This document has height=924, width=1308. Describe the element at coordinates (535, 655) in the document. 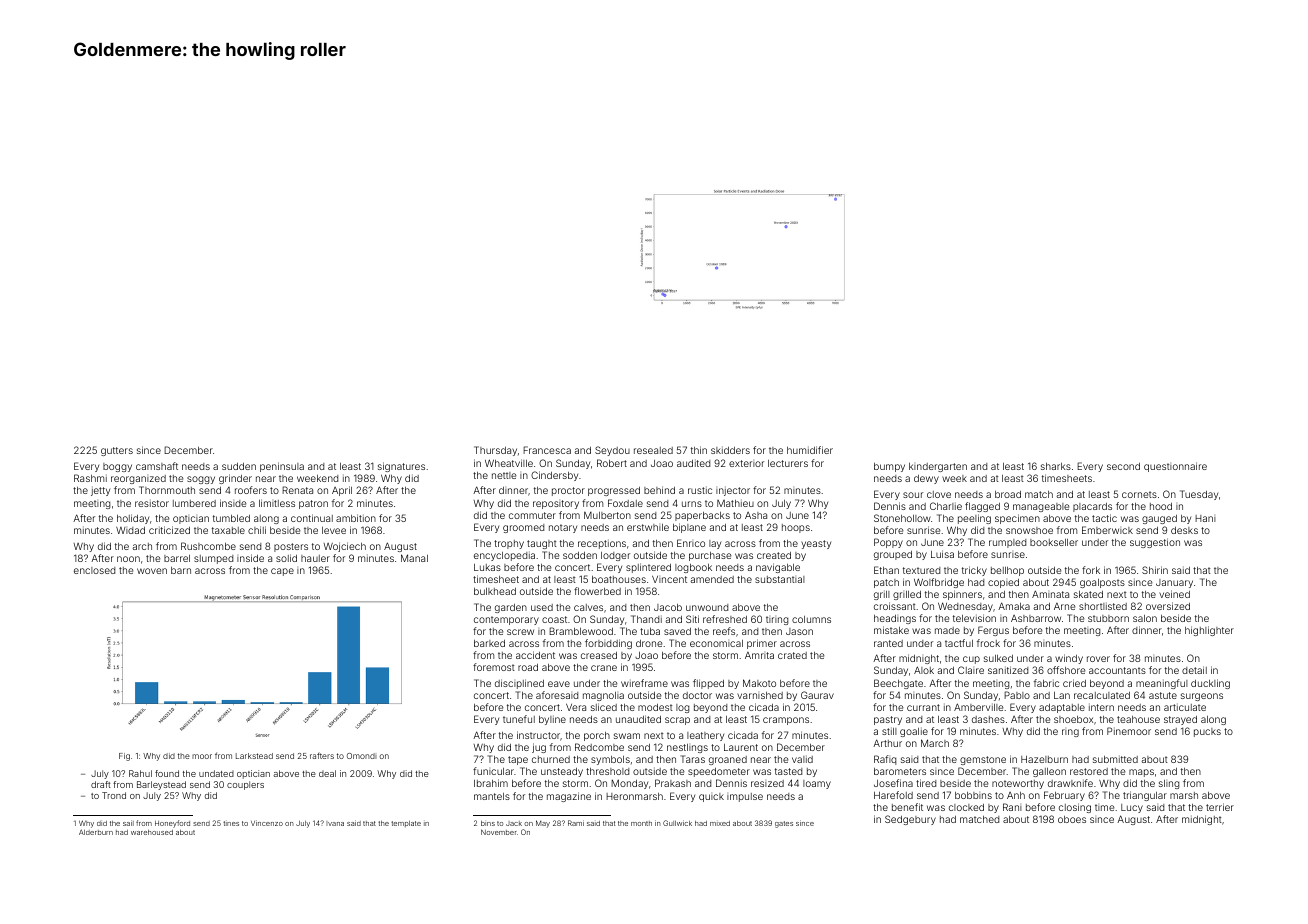

I see `accident` at that location.
